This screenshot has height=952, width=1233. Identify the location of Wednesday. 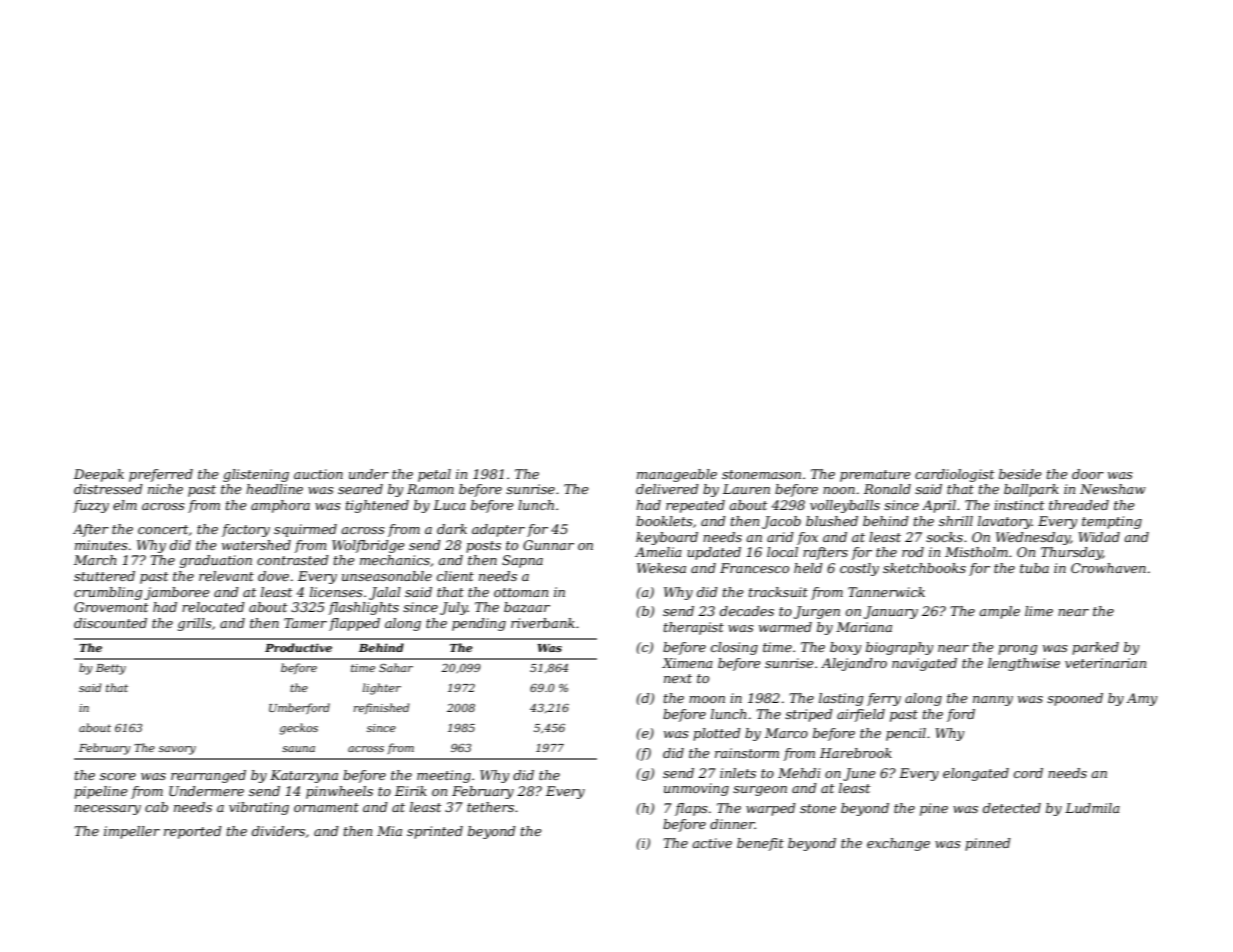
(1033, 538).
